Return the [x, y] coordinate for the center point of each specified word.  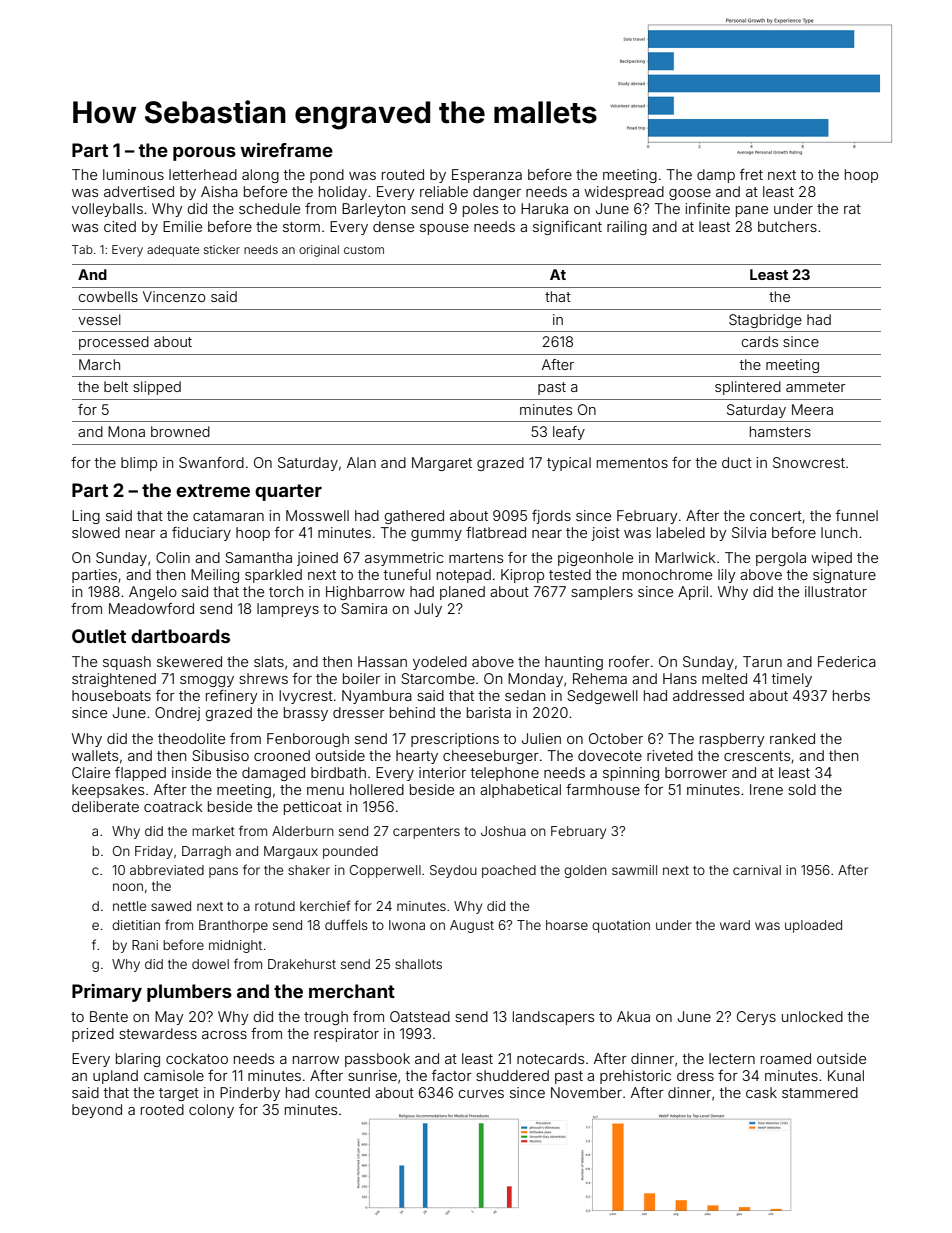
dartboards [180, 636]
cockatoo [197, 1058]
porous [204, 154]
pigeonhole [595, 559]
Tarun [762, 661]
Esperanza [487, 176]
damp [716, 176]
